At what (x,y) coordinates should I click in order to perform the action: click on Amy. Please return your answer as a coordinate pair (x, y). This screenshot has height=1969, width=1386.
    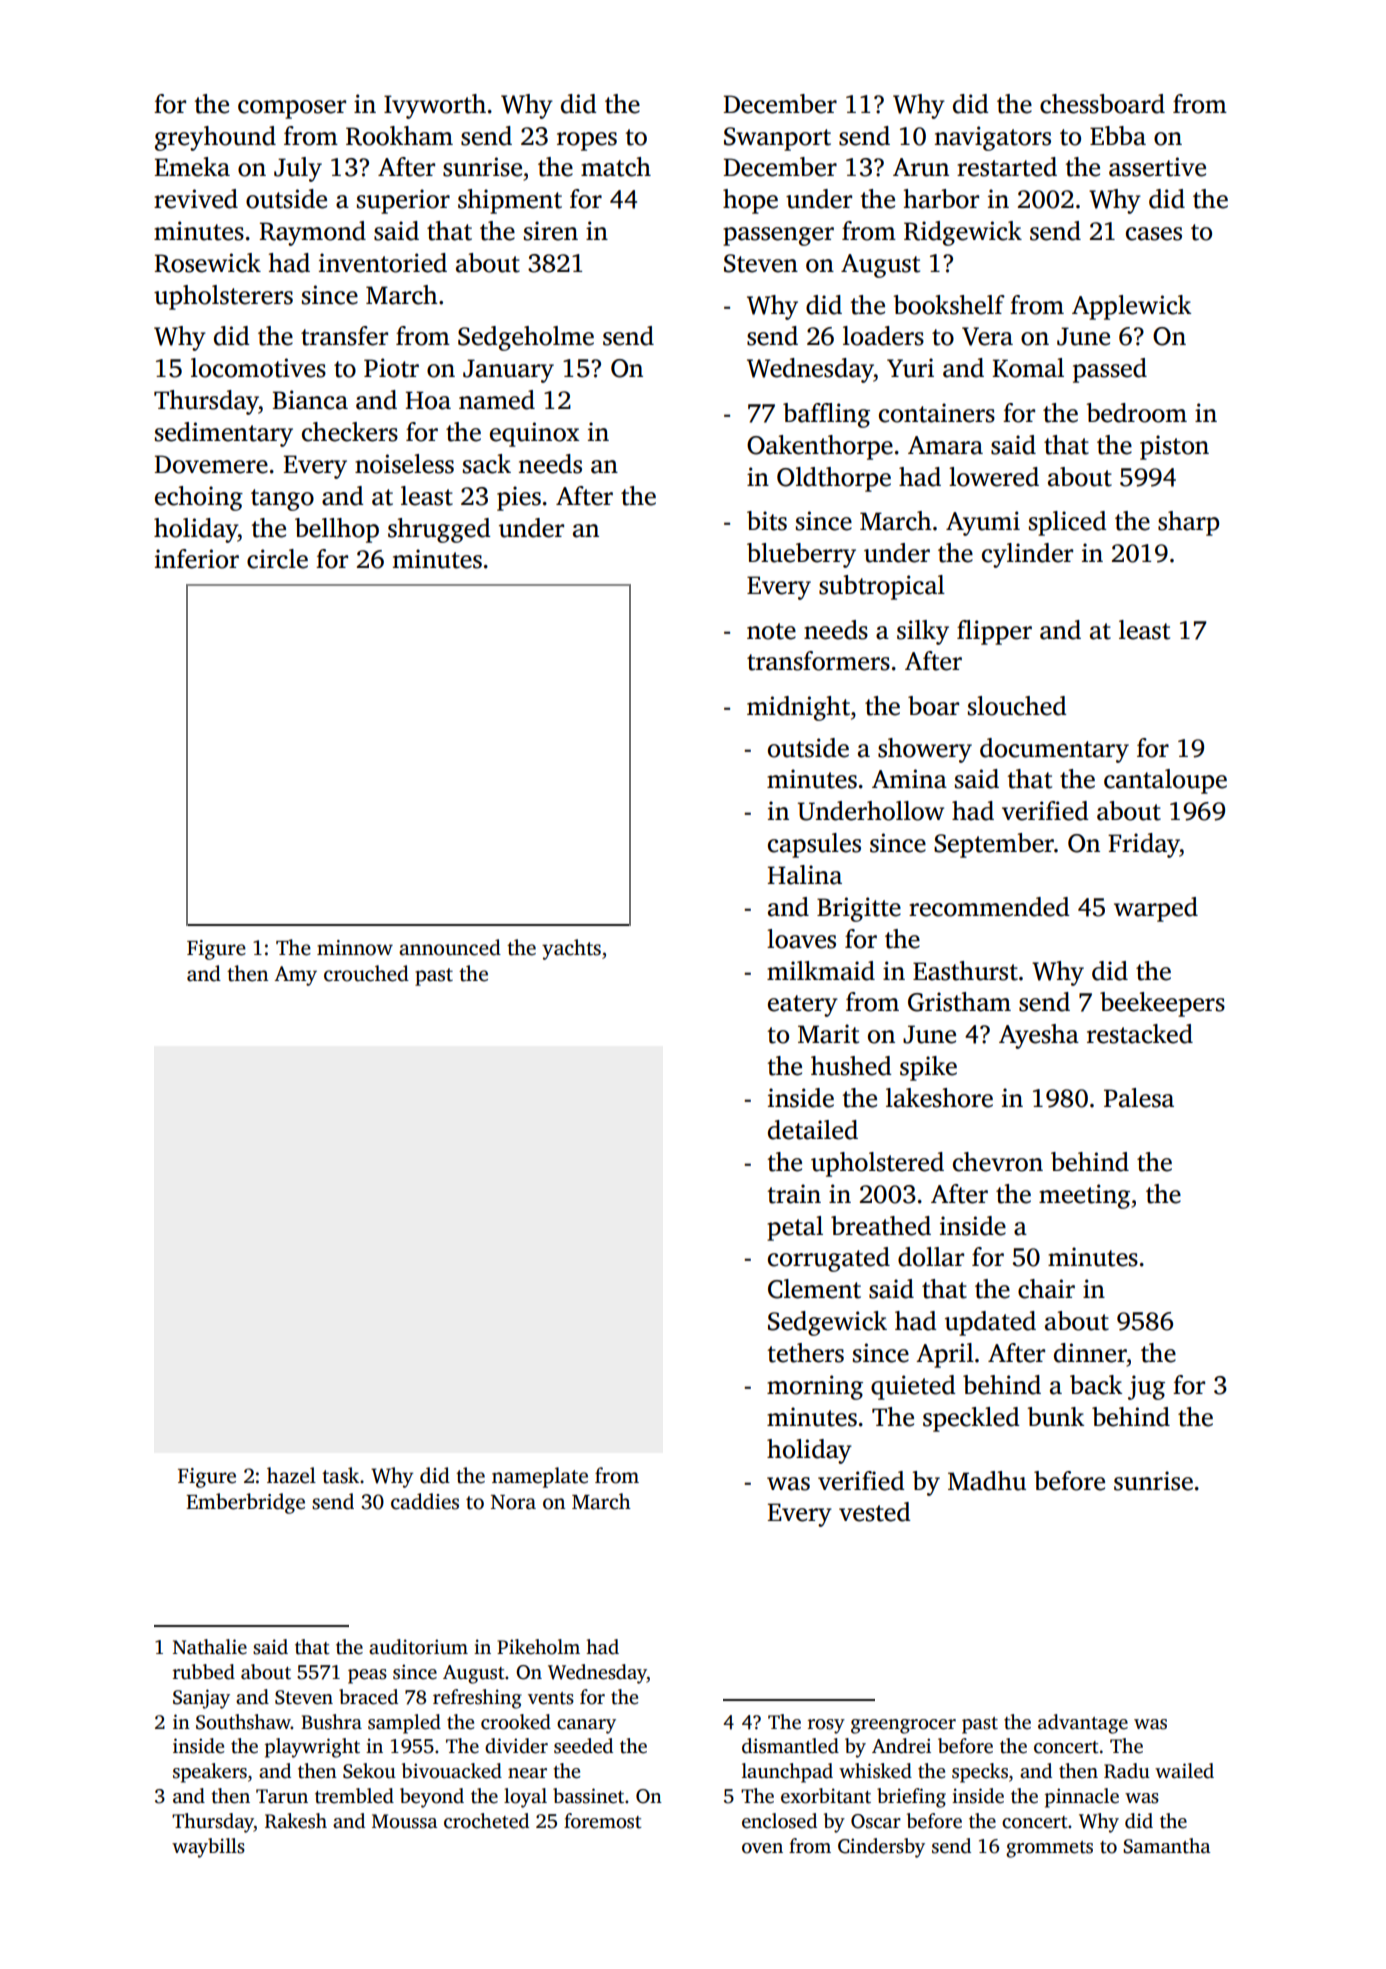
    Looking at the image, I should click on (295, 976).
